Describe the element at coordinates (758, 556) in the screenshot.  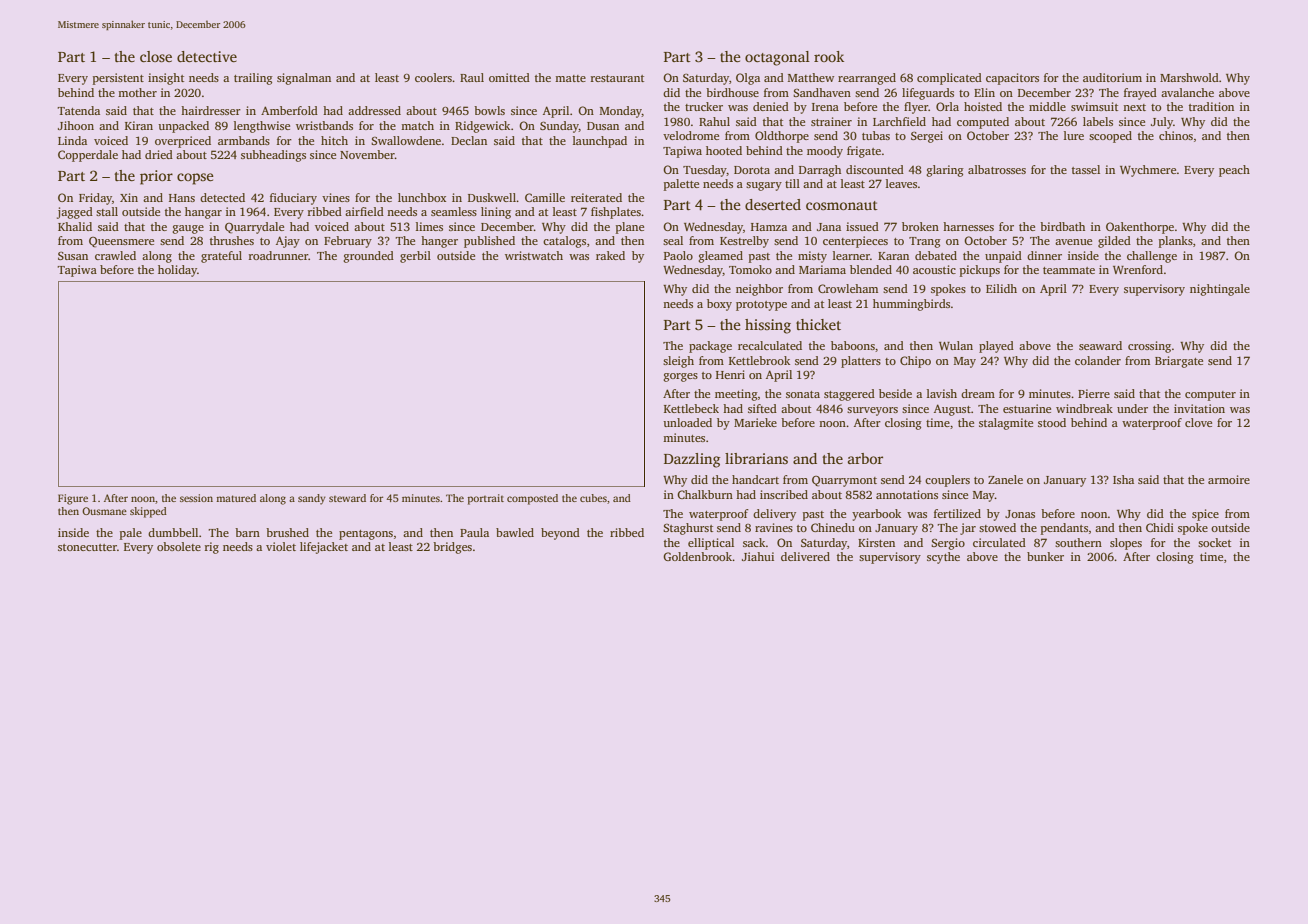
I see `Jiahui` at that location.
